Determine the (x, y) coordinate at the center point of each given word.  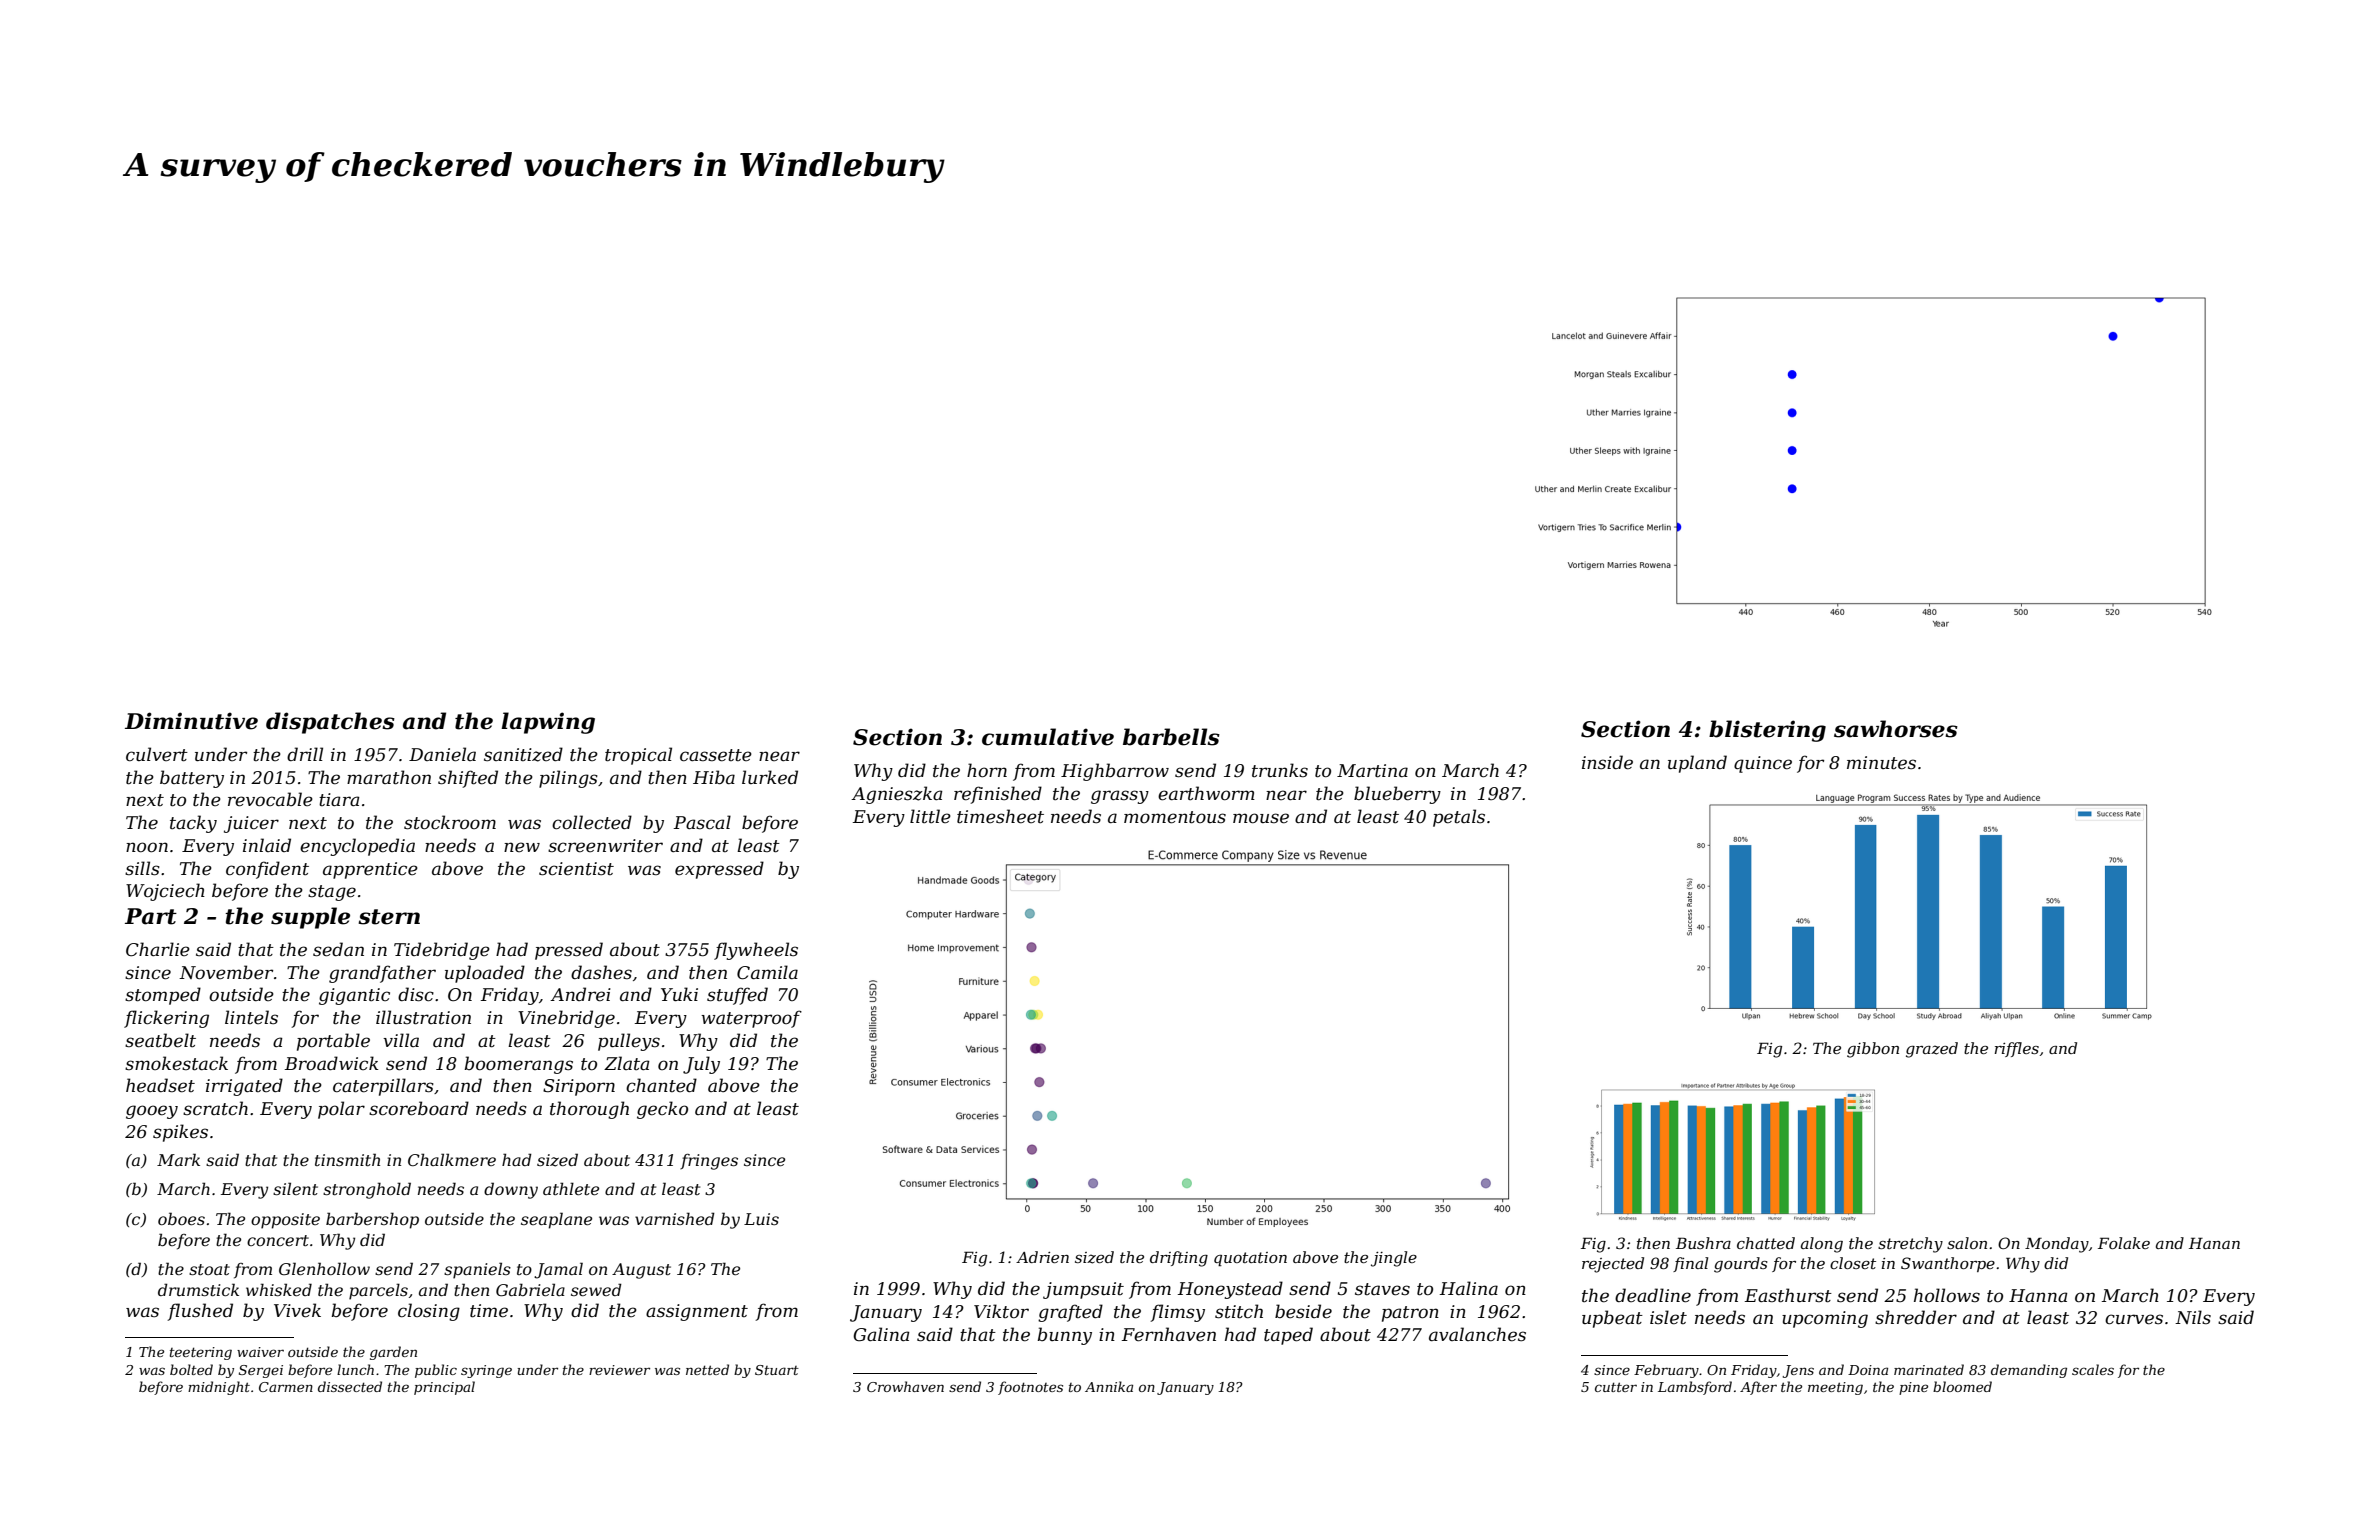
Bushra (1703, 1243)
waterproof (751, 1019)
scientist (576, 869)
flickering (166, 1019)
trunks (1280, 770)
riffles (2016, 1049)
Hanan (2214, 1243)
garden (393, 1353)
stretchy (1910, 1245)
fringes (709, 1162)
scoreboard (419, 1108)
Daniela (442, 754)
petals (1459, 818)
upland (1697, 764)
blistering (1767, 731)
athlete (571, 1188)
